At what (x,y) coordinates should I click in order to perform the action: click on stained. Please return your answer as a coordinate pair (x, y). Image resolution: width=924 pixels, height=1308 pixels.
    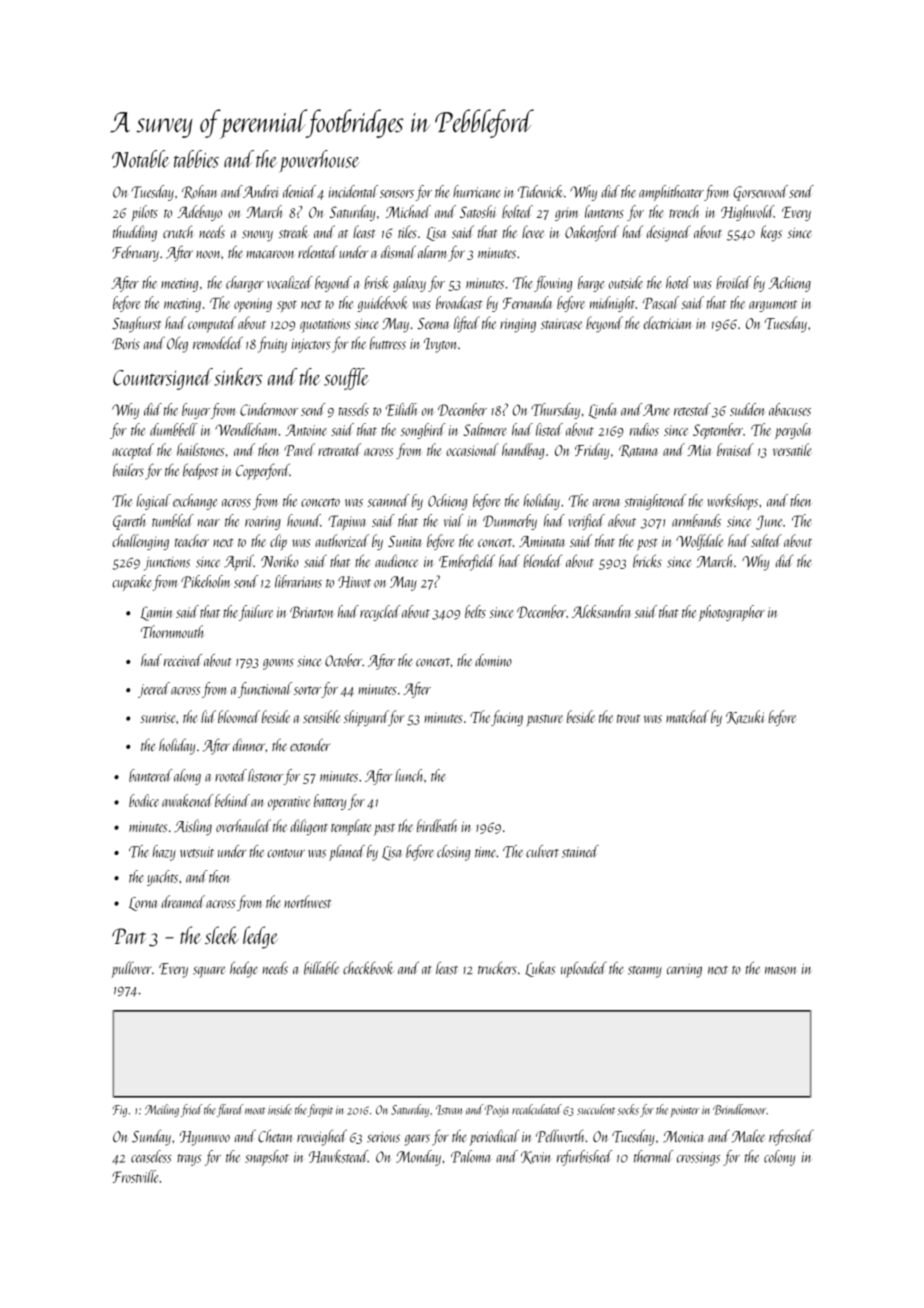
    Looking at the image, I should click on (580, 851).
